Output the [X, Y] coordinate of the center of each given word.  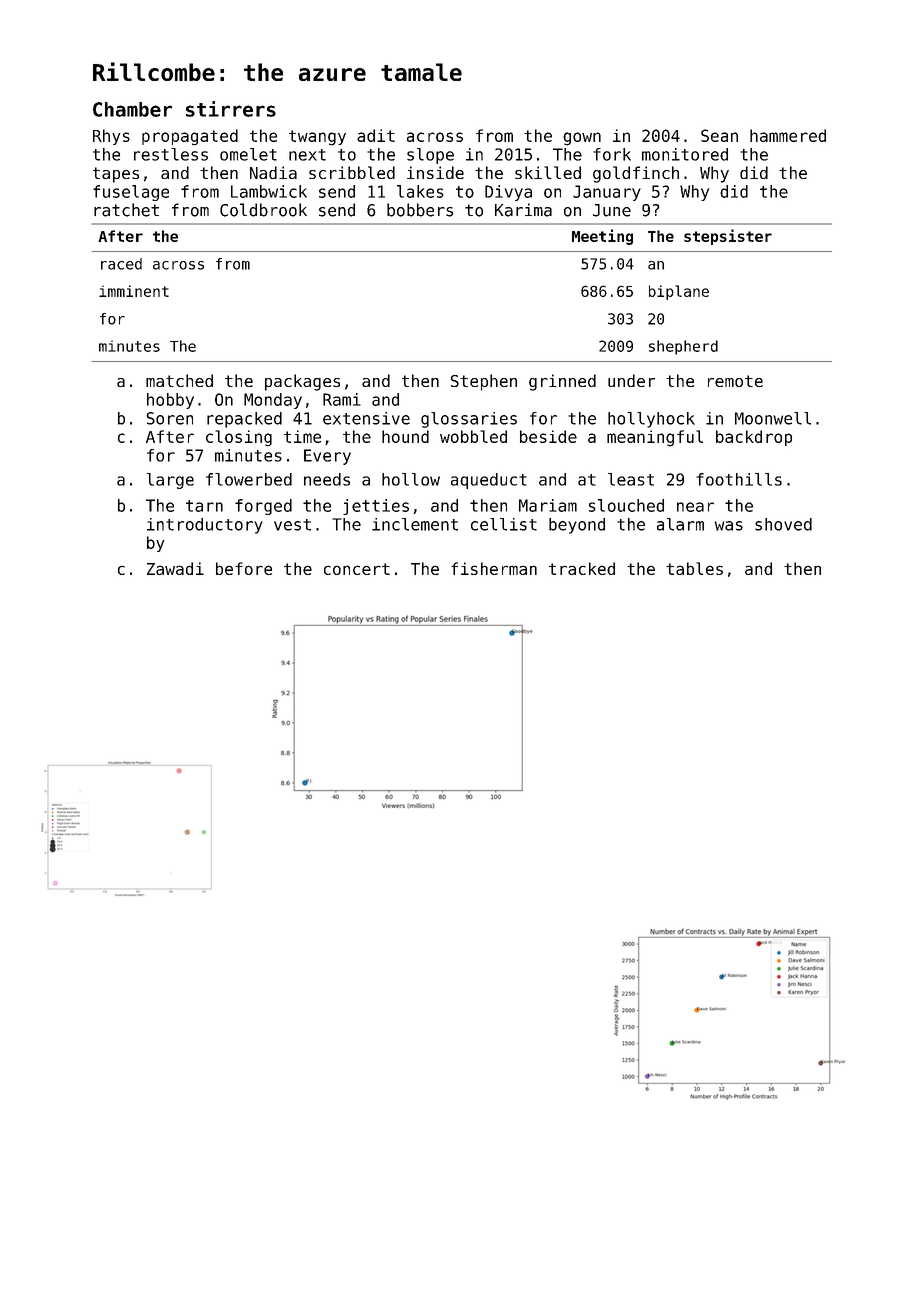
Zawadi [175, 568]
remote [735, 381]
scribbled [352, 172]
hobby [170, 401]
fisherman [494, 568]
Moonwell [773, 418]
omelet [248, 154]
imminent [134, 291]
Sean [719, 135]
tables [694, 568]
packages [302, 382]
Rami [342, 399]
